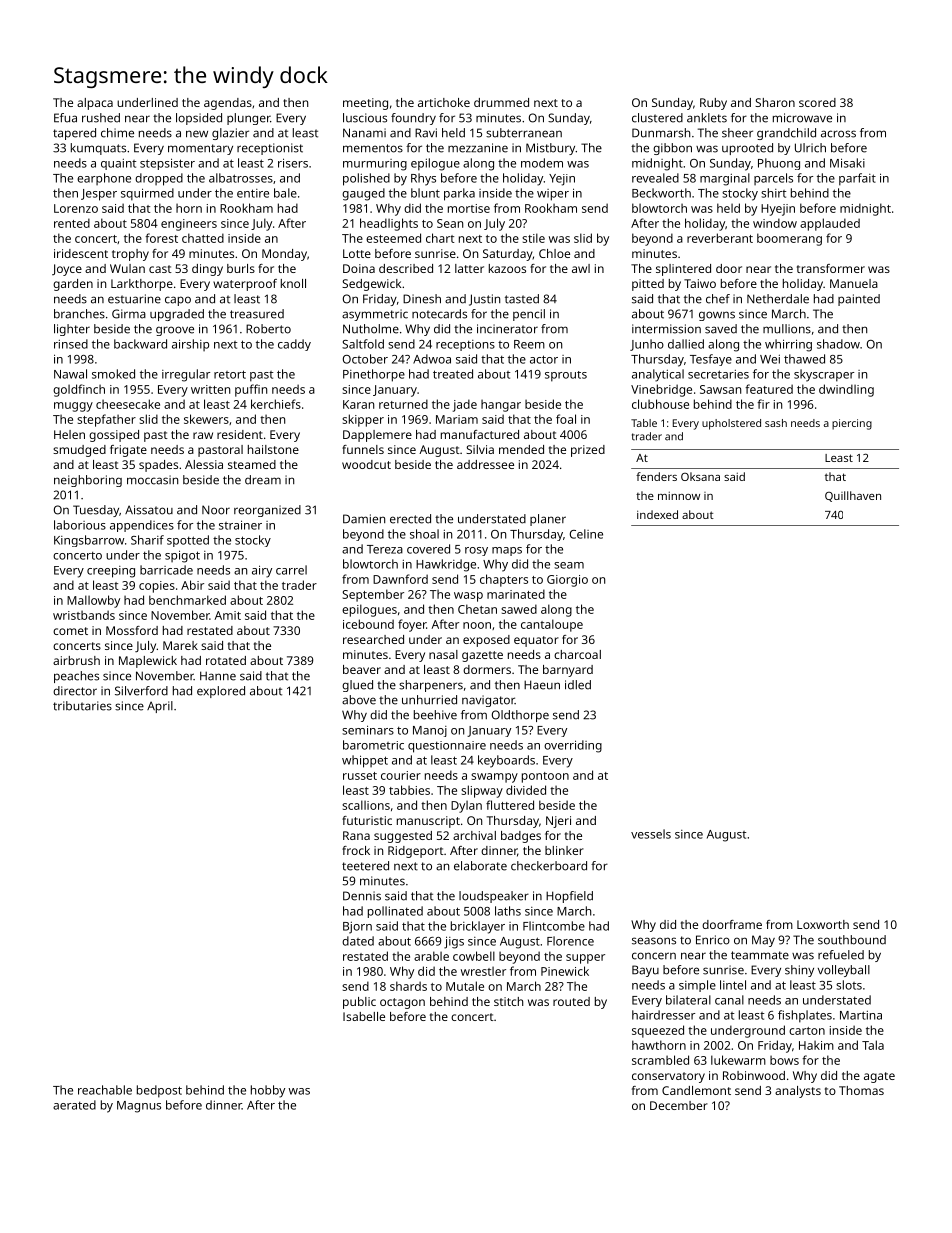 This image has height=1233, width=952. I want to click on barometric, so click(373, 745).
